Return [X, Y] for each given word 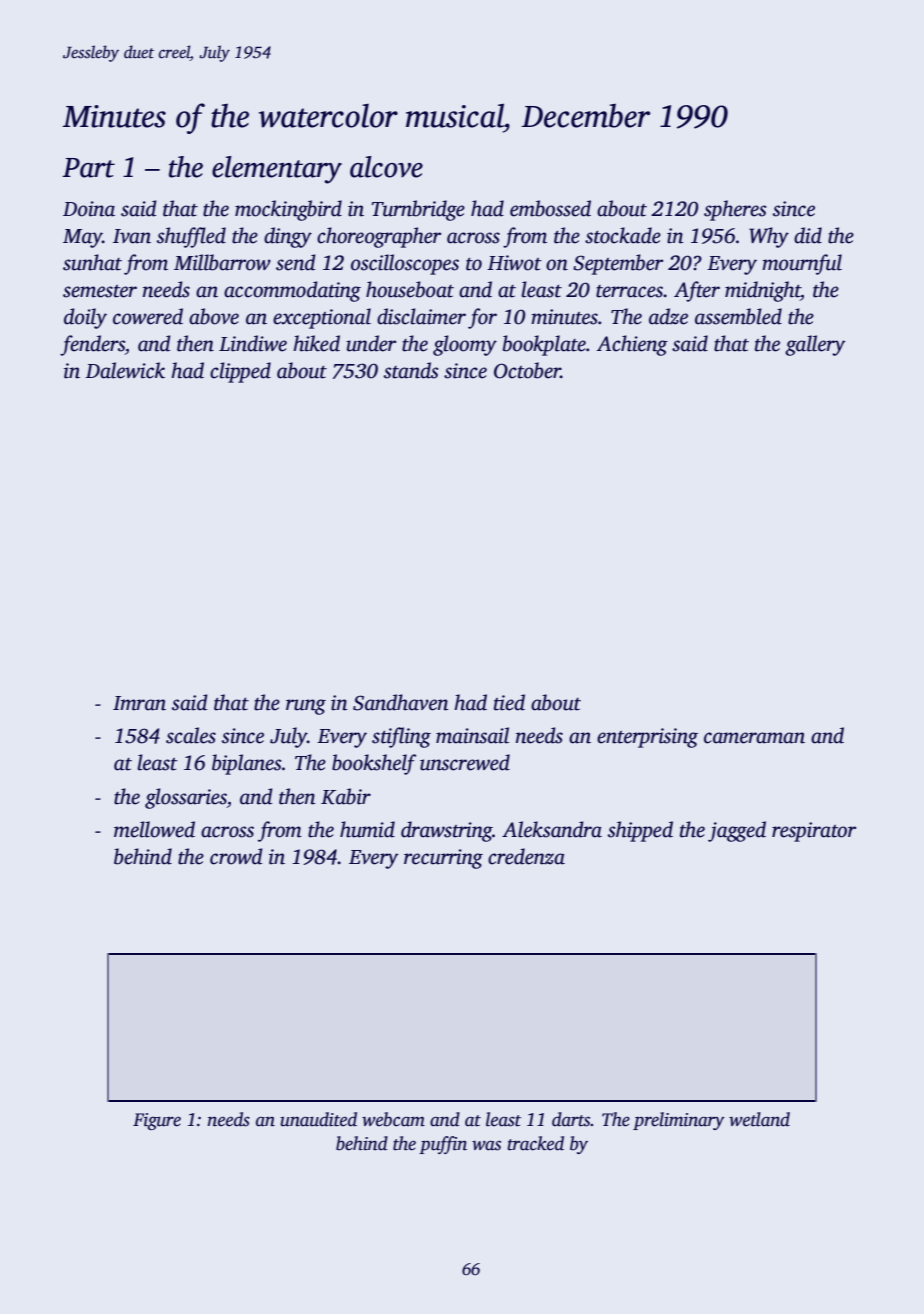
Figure [157, 1121]
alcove [386, 167]
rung [306, 707]
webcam [393, 1119]
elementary [277, 170]
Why [769, 237]
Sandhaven [401, 702]
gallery [815, 345]
